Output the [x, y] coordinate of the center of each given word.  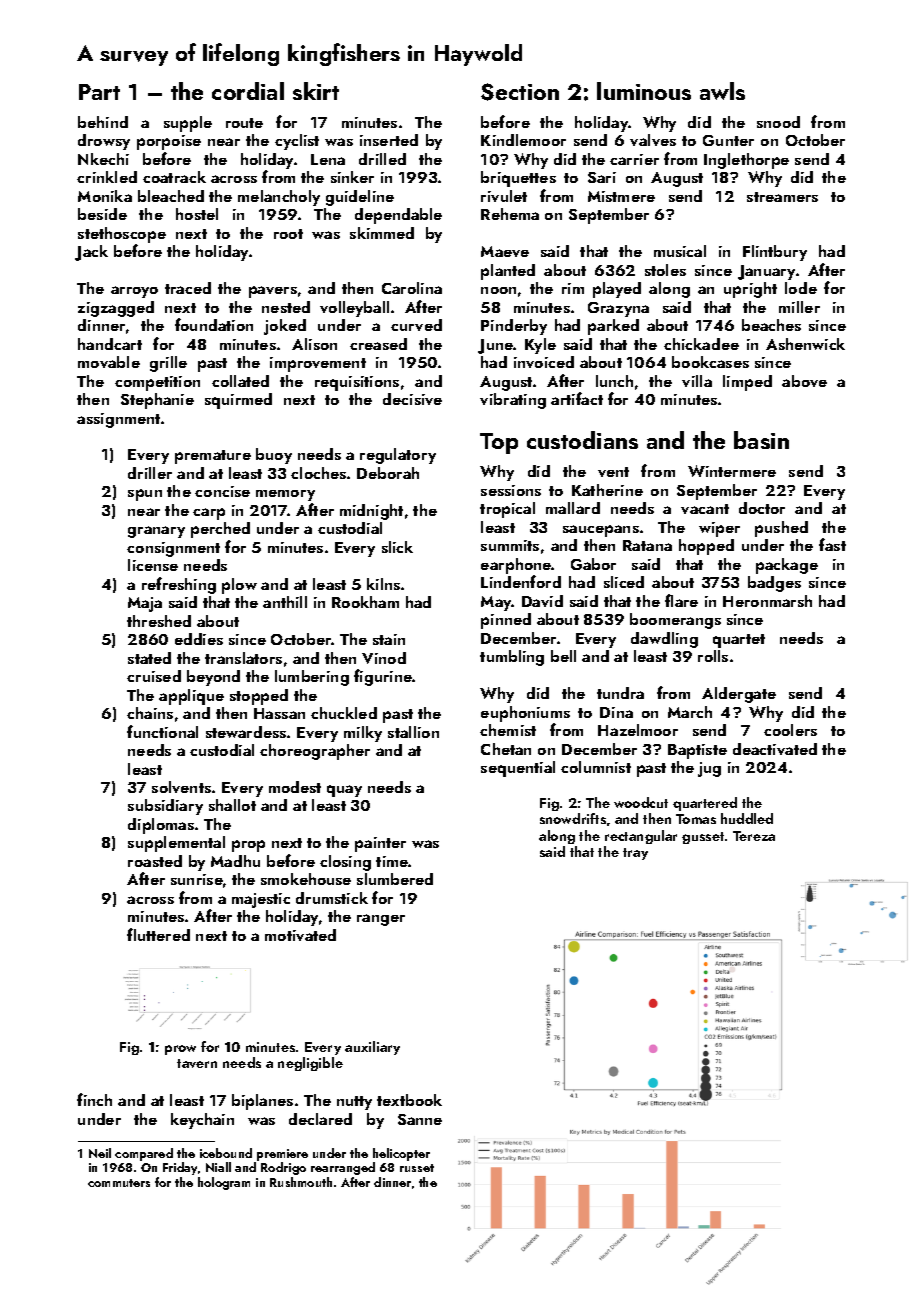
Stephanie [157, 401]
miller [799, 307]
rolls [713, 656]
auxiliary [372, 1048]
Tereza [754, 836]
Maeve [505, 251]
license [153, 565]
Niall [218, 1167]
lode [801, 288]
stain [389, 639]
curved [416, 325]
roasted [155, 861]
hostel [197, 214]
